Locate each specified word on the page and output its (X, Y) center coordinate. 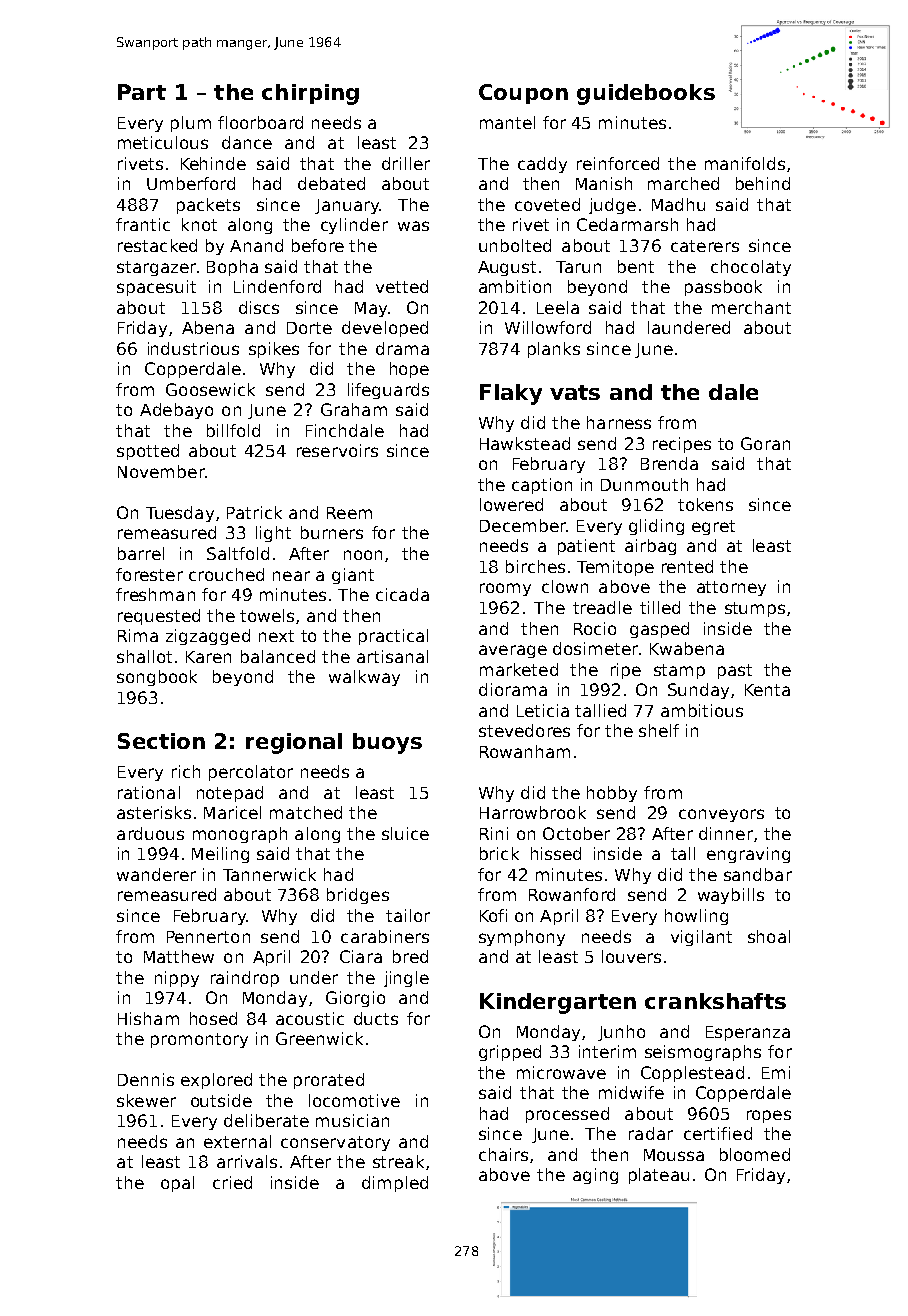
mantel (507, 122)
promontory (199, 1040)
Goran (765, 443)
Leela (558, 307)
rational (149, 792)
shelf (659, 730)
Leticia (543, 710)
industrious (193, 348)
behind (763, 183)
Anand (256, 245)
